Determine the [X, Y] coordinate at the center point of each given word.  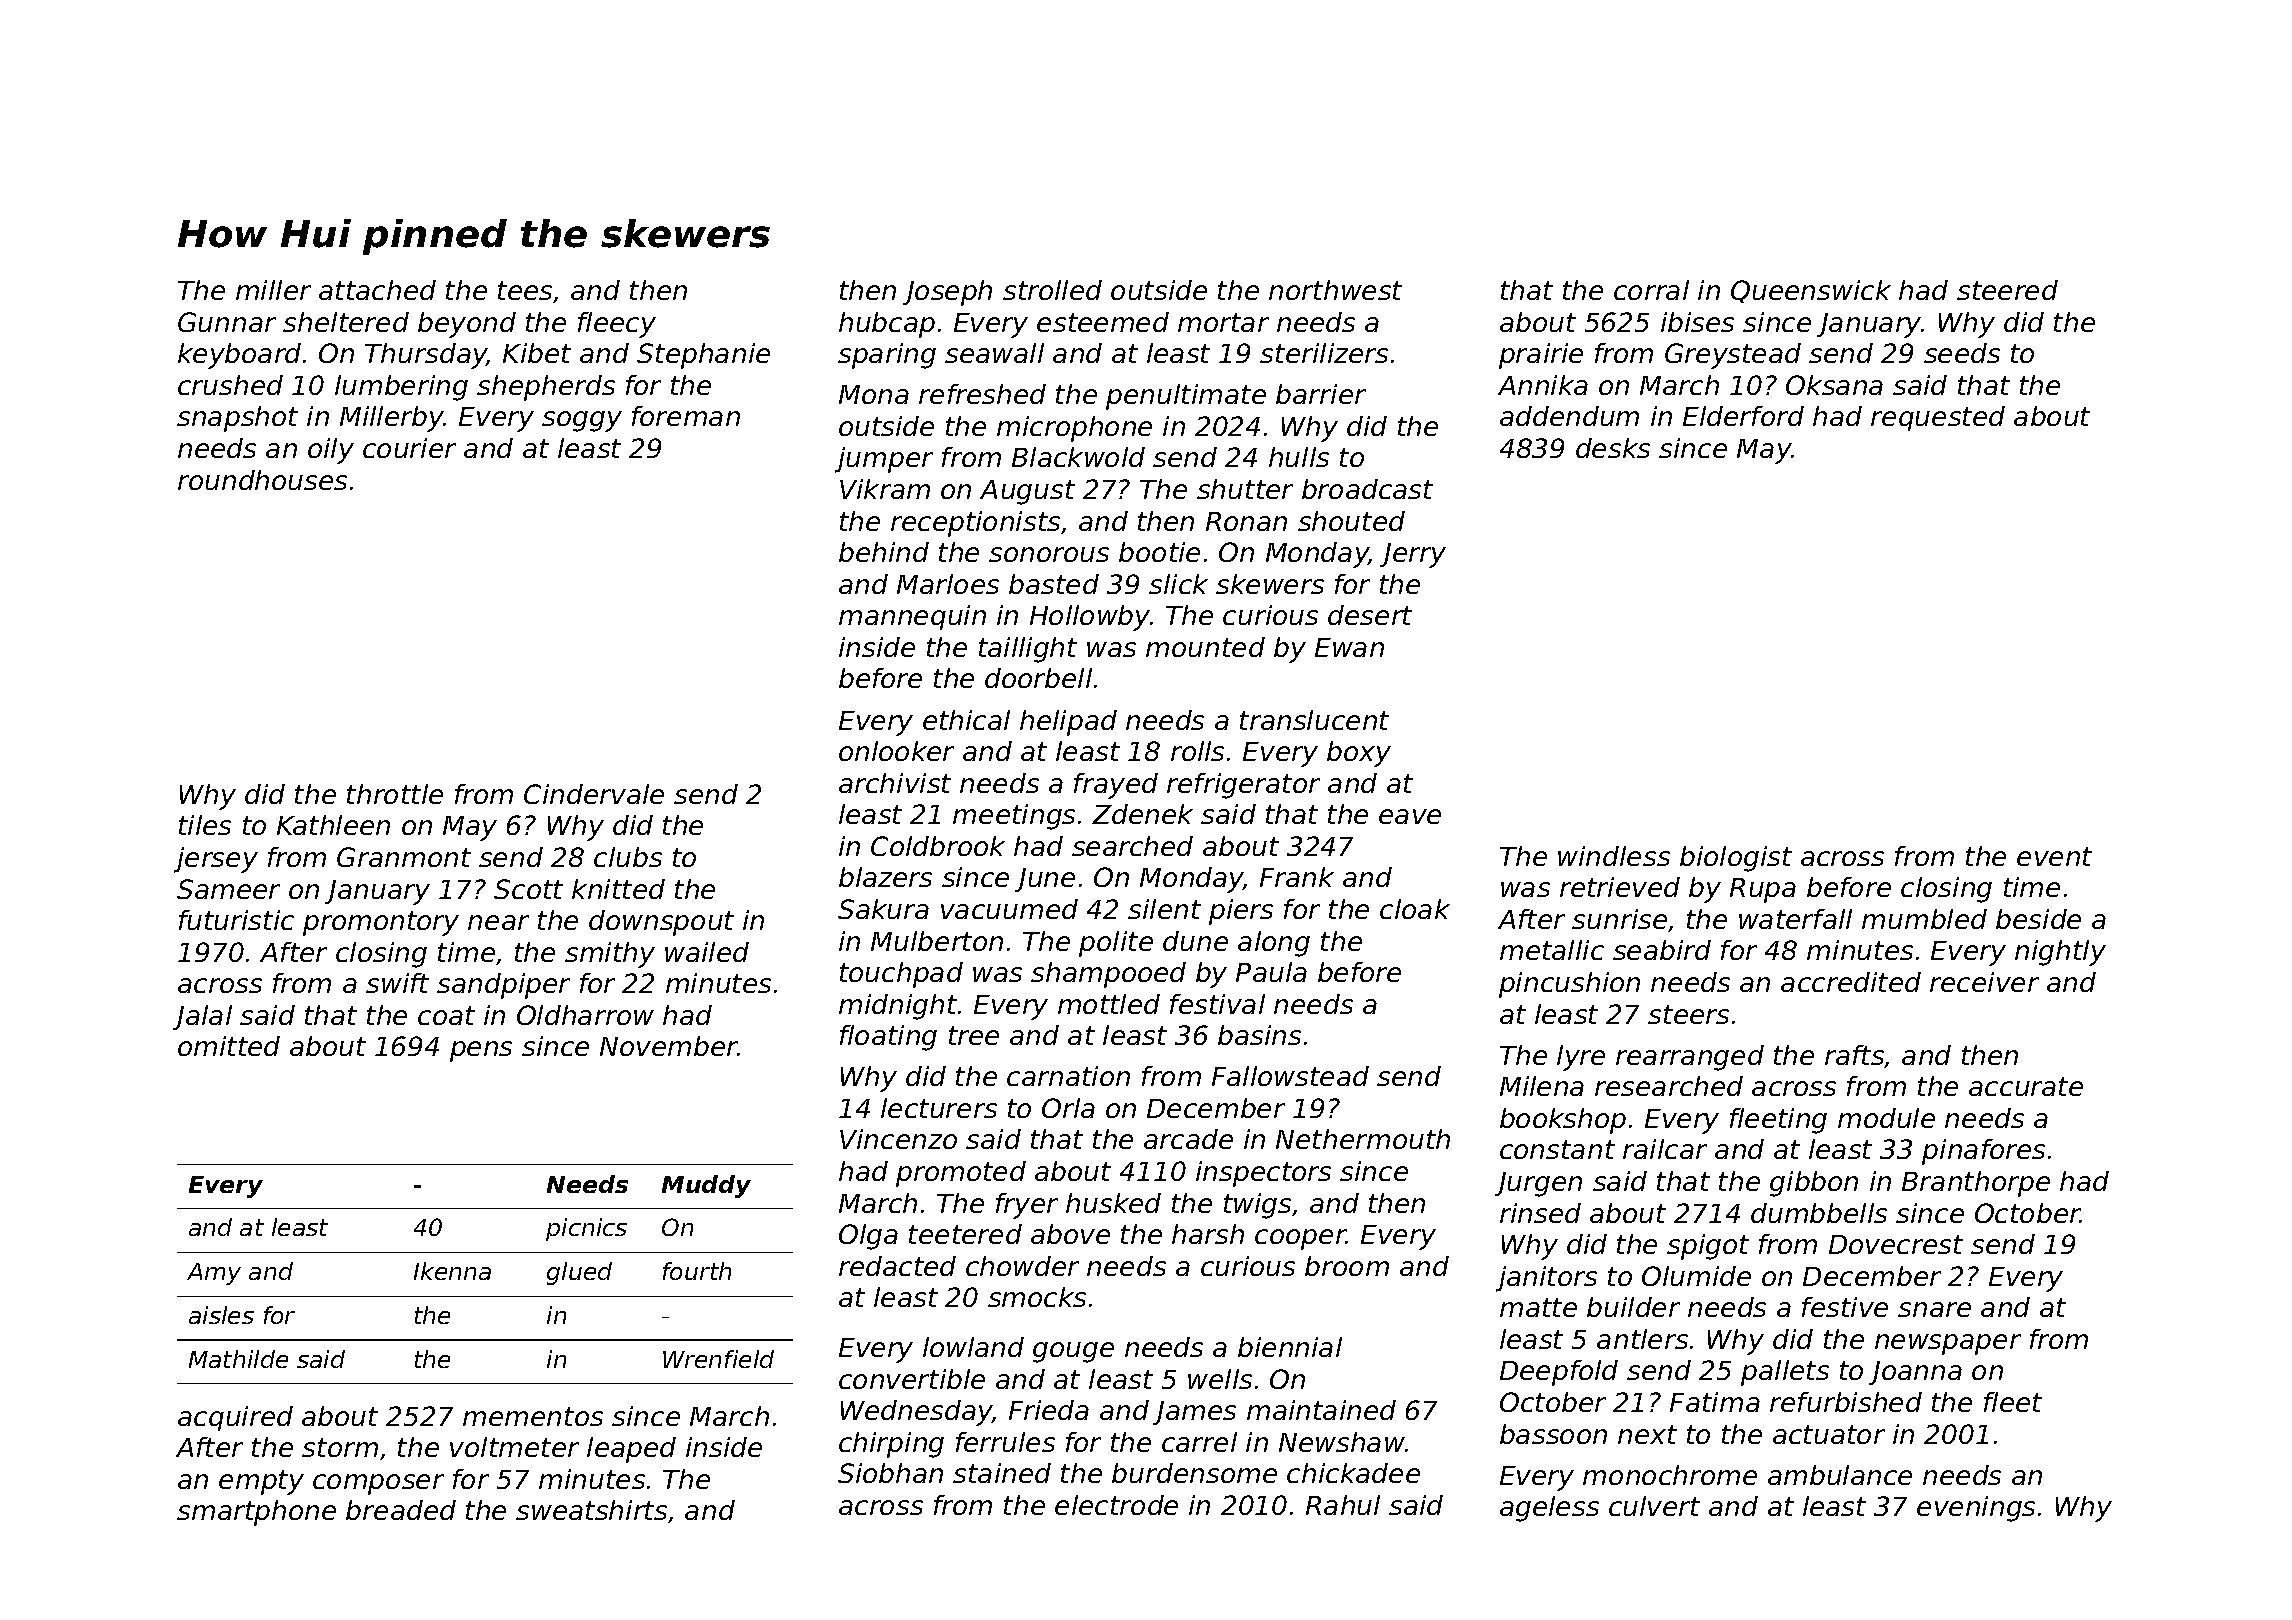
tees [525, 290]
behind [884, 552]
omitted [229, 1046]
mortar [1223, 322]
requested [1938, 418]
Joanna [1915, 1373]
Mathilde [238, 1359]
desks [1613, 448]
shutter [1245, 489]
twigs [1257, 1206]
